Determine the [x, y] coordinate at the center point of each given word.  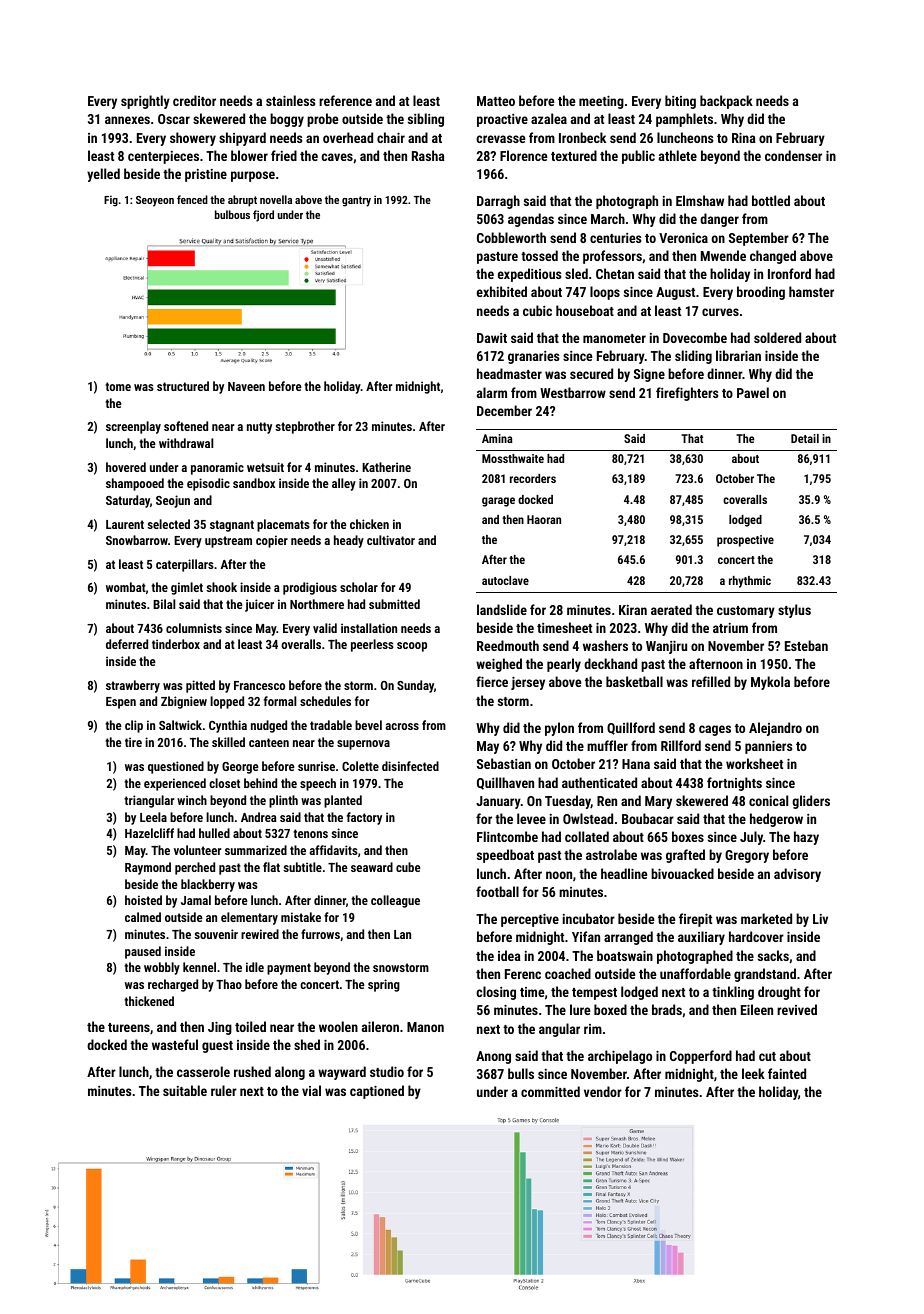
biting [680, 102]
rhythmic [750, 582]
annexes [127, 120]
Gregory [747, 856]
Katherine [386, 467]
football [497, 891]
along [290, 1073]
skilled [228, 742]
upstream [228, 542]
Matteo [496, 101]
